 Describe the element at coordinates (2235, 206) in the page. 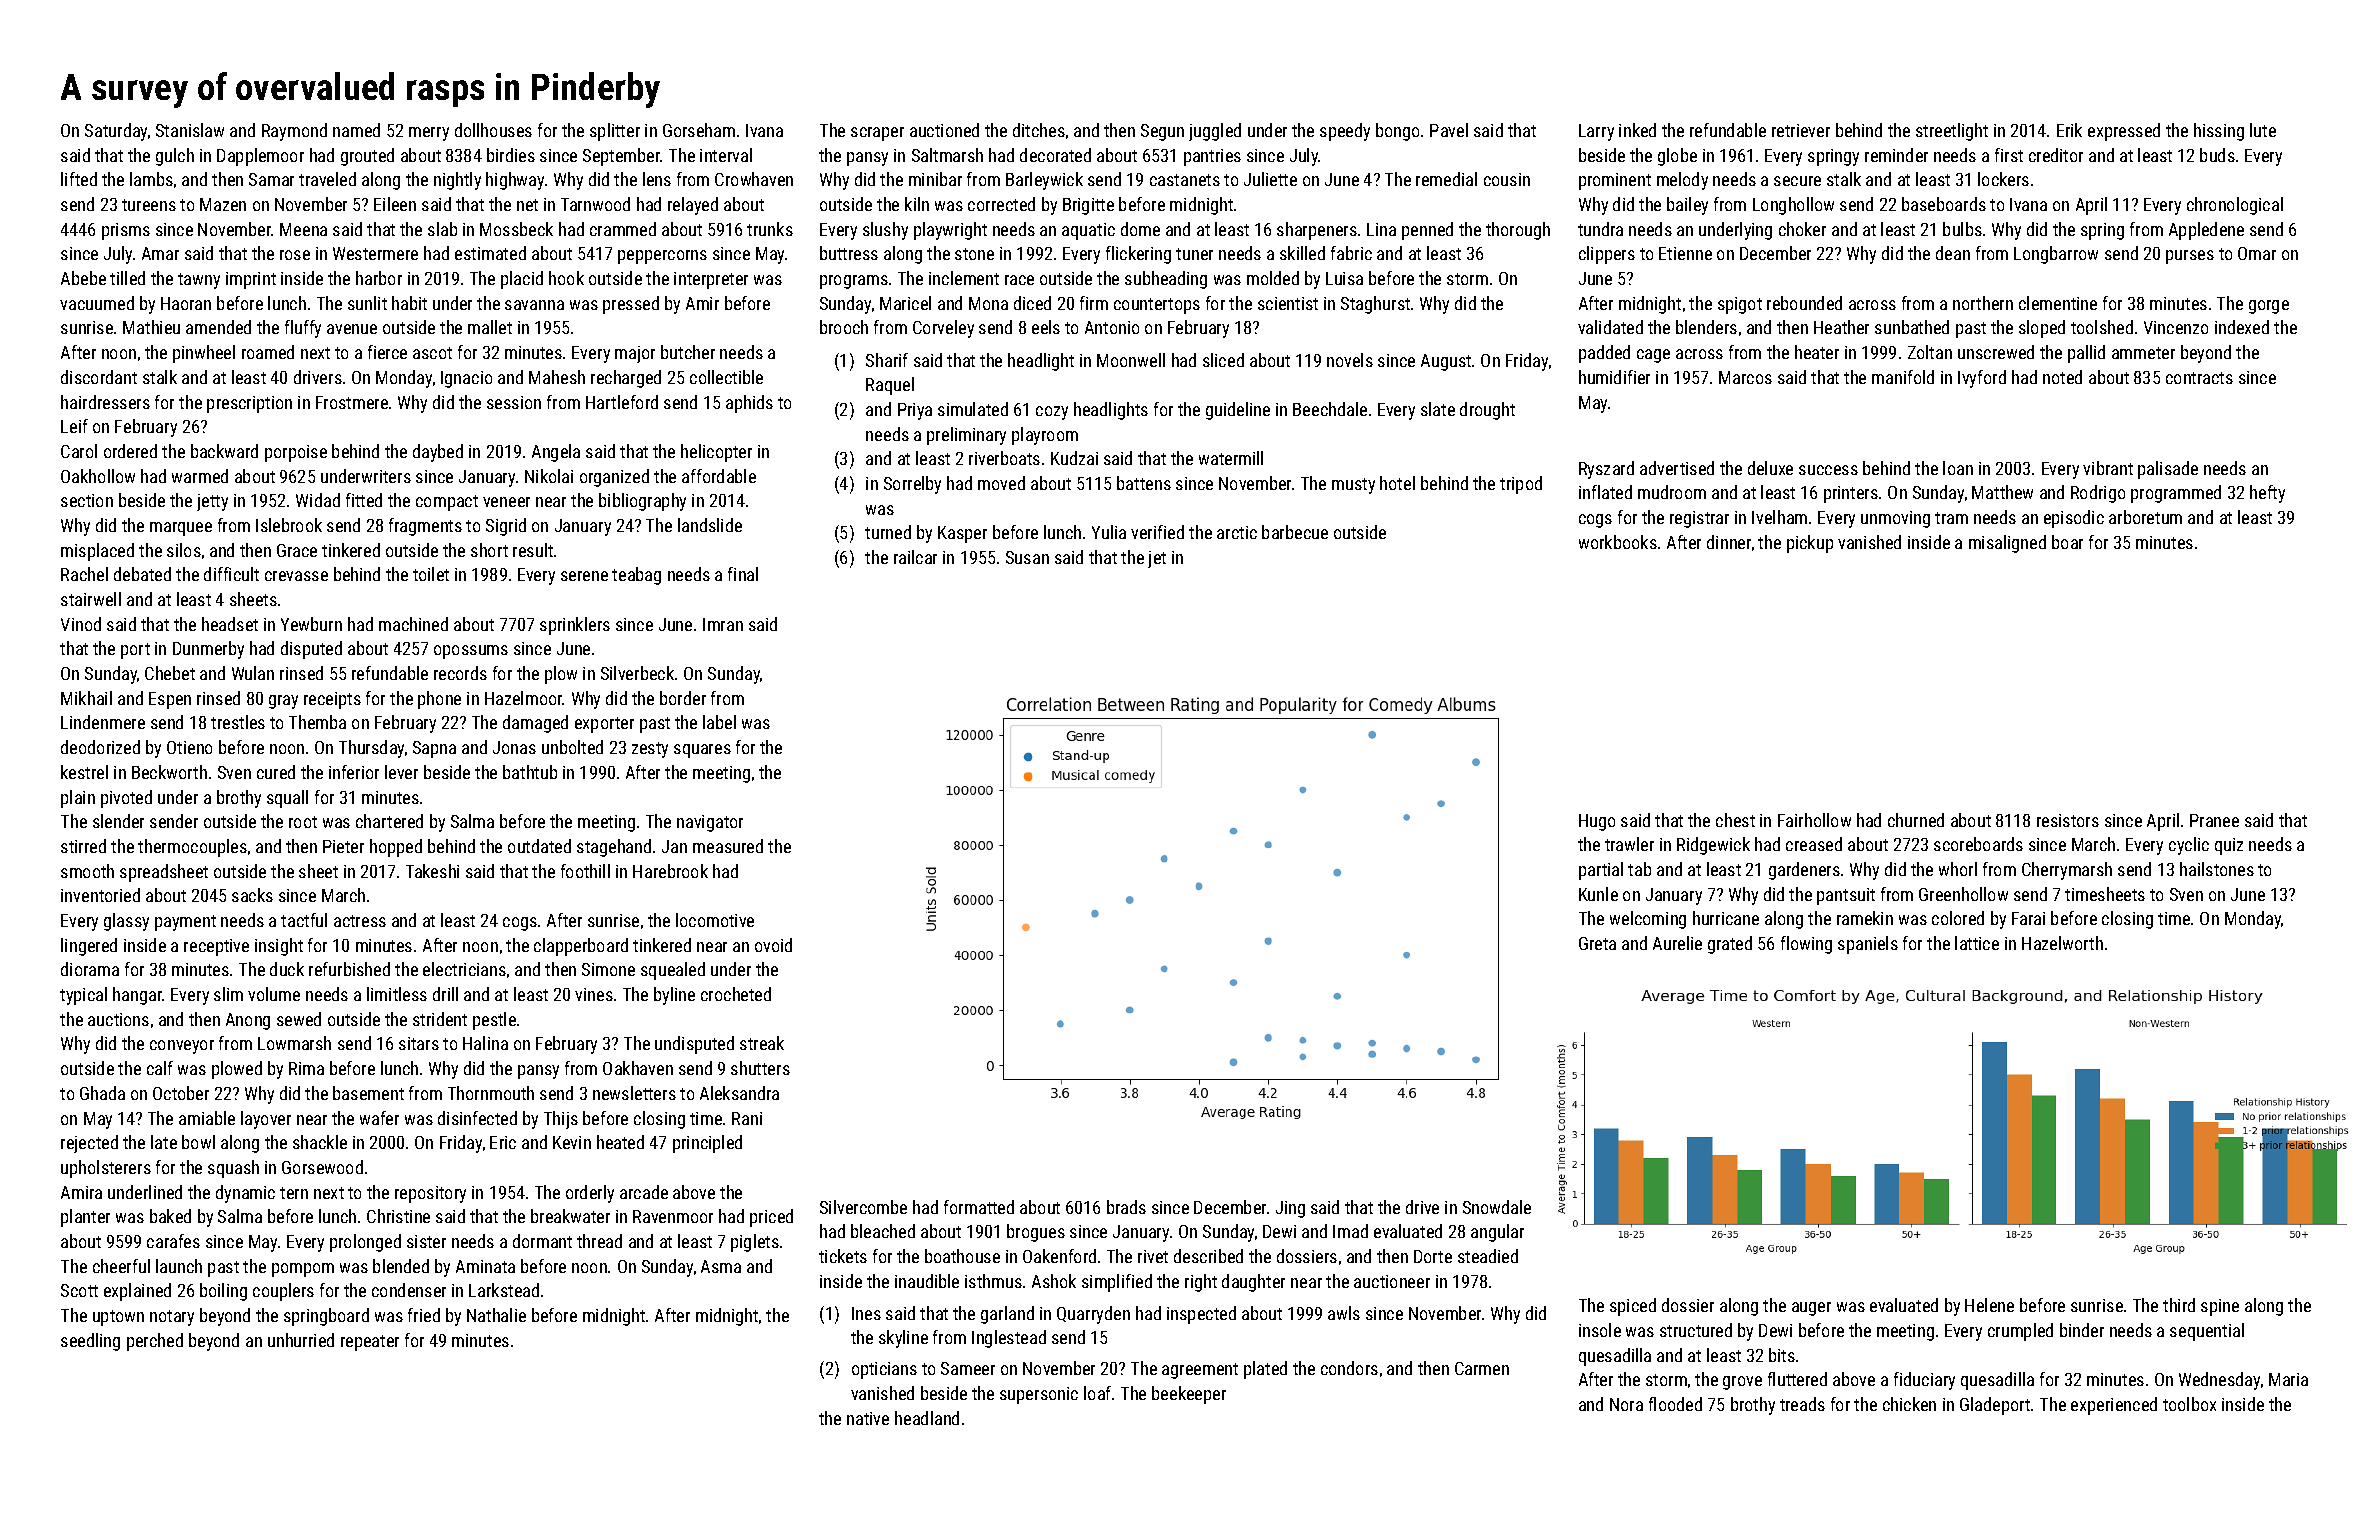

I see `chronological` at that location.
